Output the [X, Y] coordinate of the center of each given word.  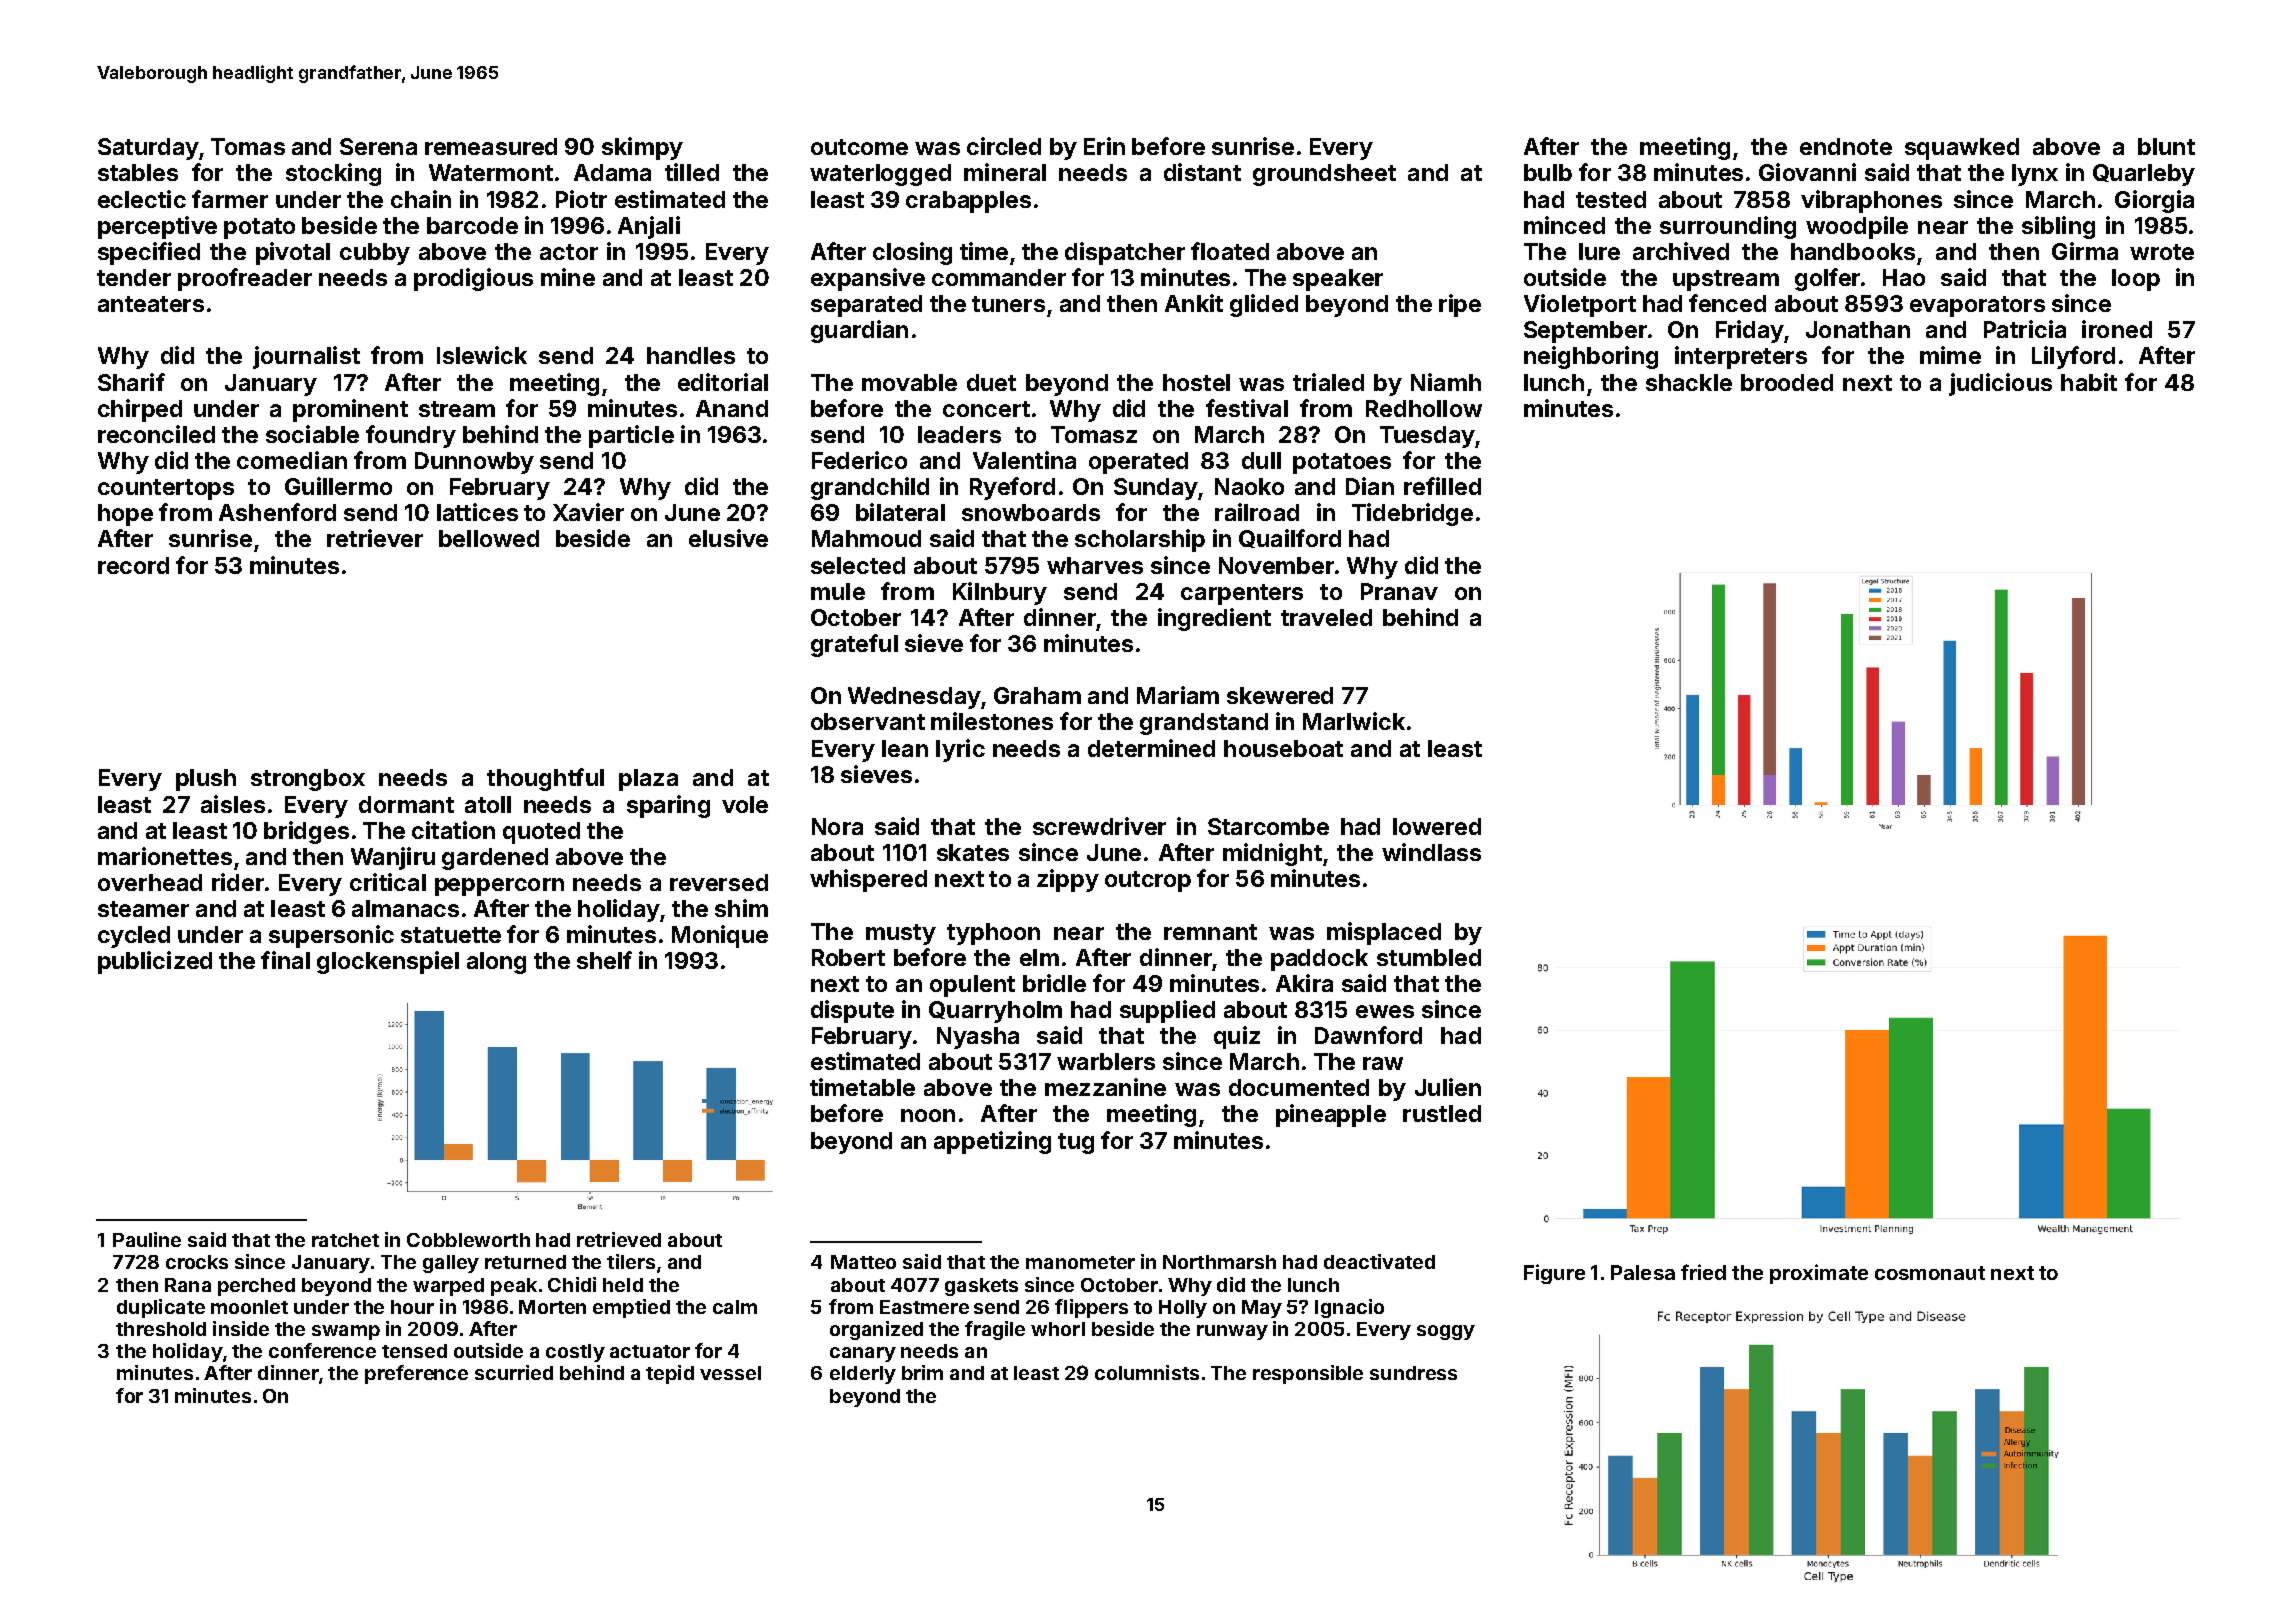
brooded [1787, 382]
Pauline [147, 1239]
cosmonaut [1930, 1273]
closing [912, 253]
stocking [333, 174]
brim [922, 1372]
